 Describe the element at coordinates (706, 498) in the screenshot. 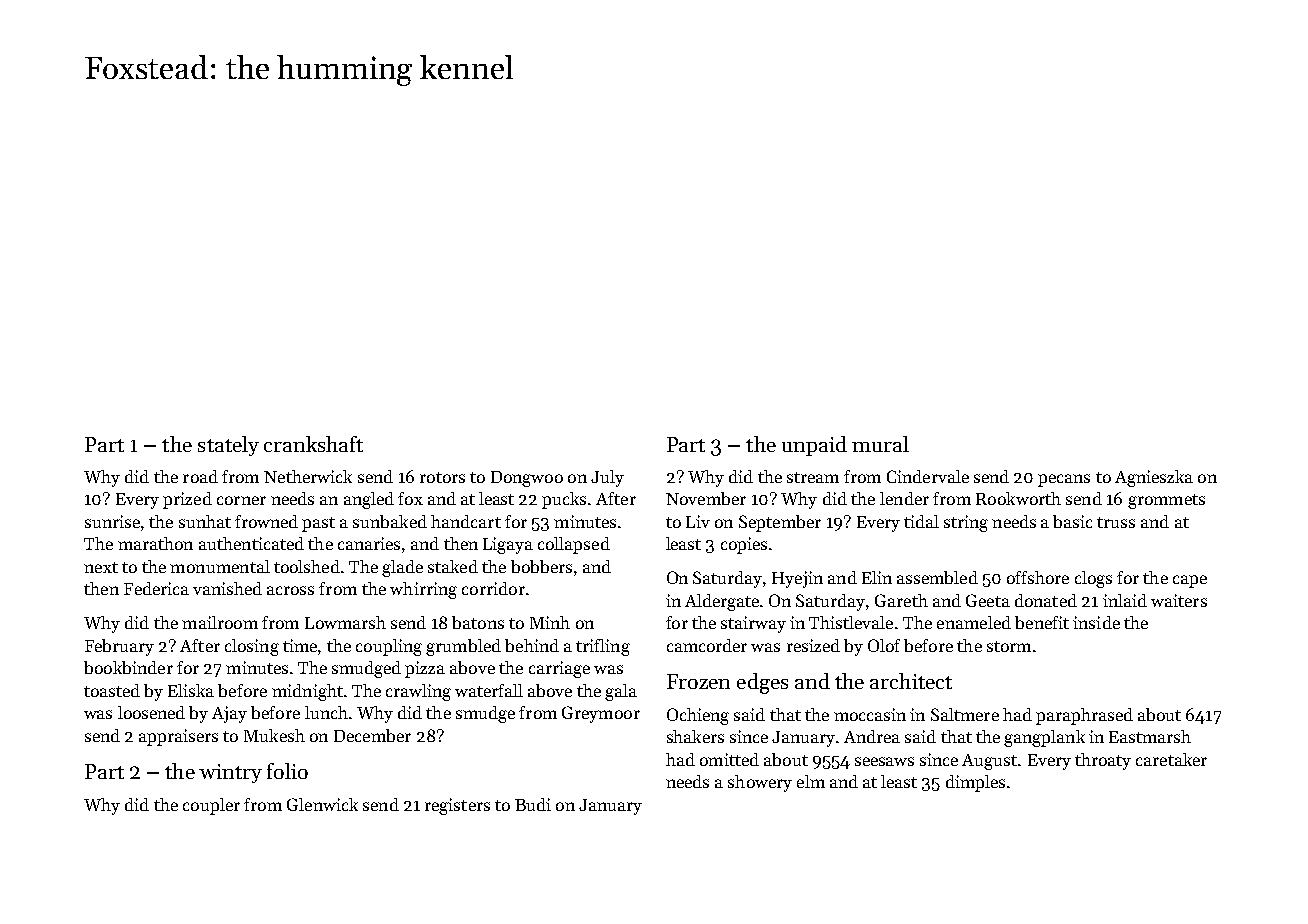

I see `November` at that location.
